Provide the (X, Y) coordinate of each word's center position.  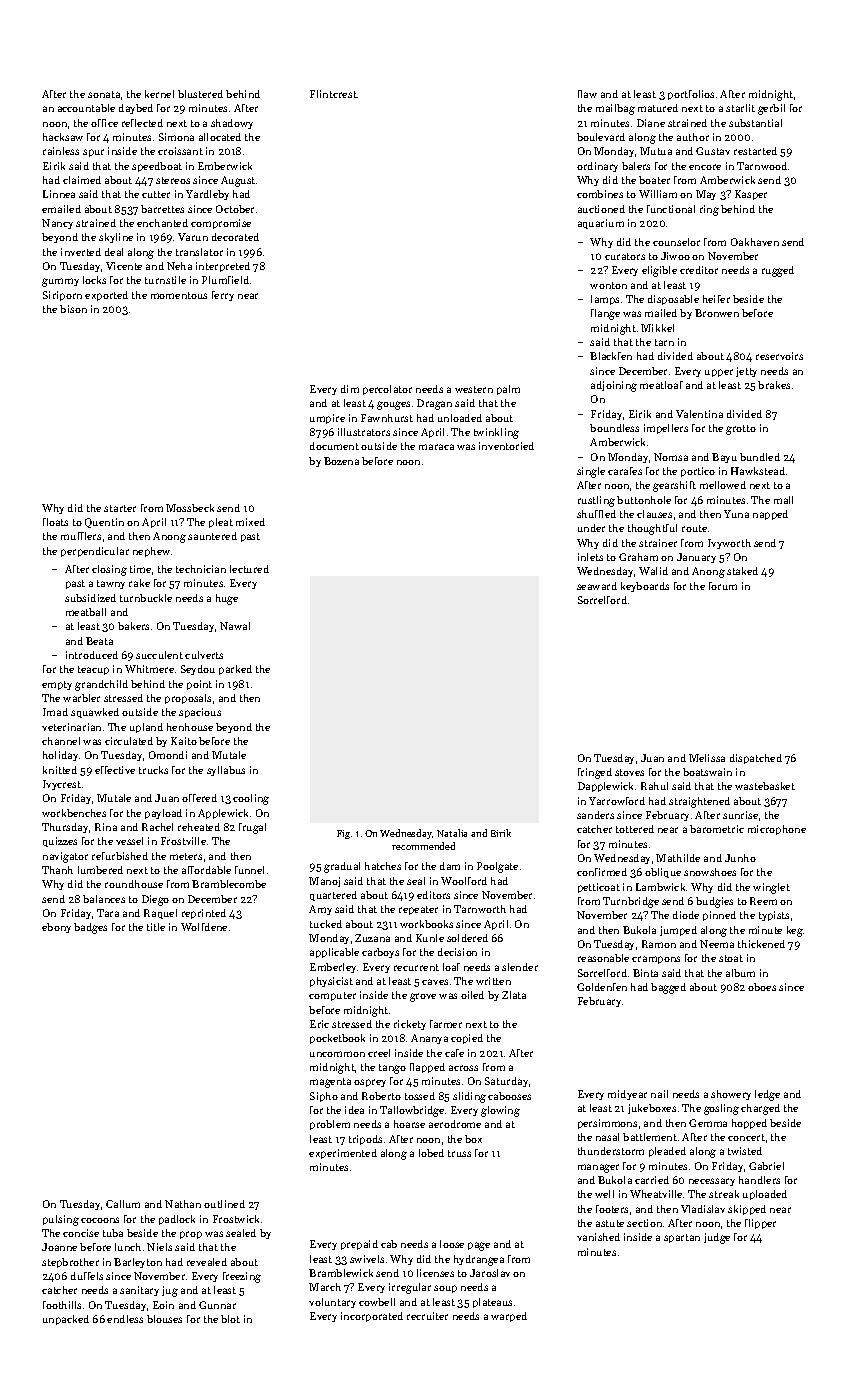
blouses (164, 1319)
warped (509, 1317)
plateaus (492, 1303)
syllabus (226, 771)
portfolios (691, 95)
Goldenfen (602, 987)
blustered (200, 94)
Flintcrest (333, 94)
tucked (326, 924)
